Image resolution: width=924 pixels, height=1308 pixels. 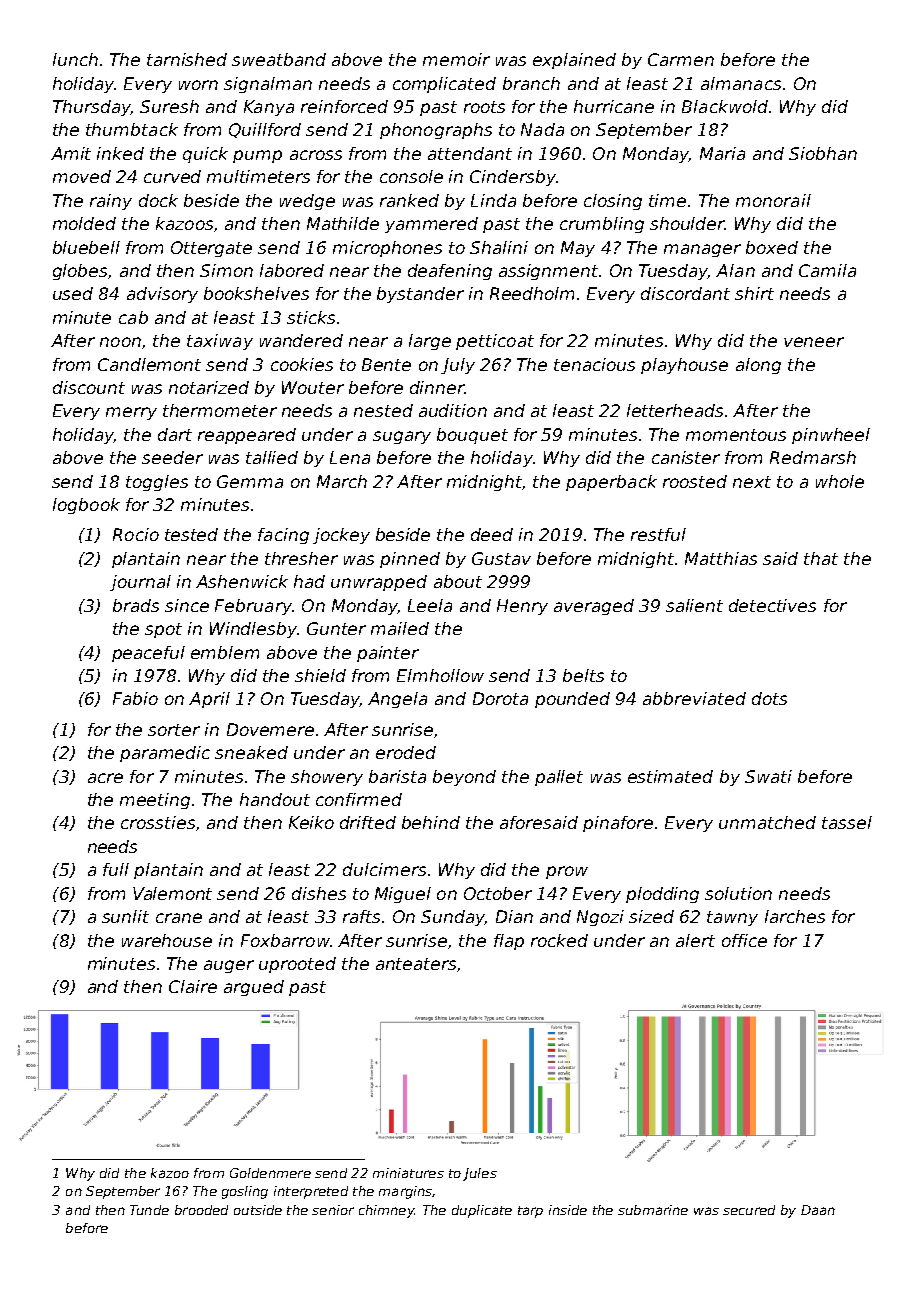 What do you see at coordinates (662, 895) in the screenshot?
I see `plodding` at bounding box center [662, 895].
